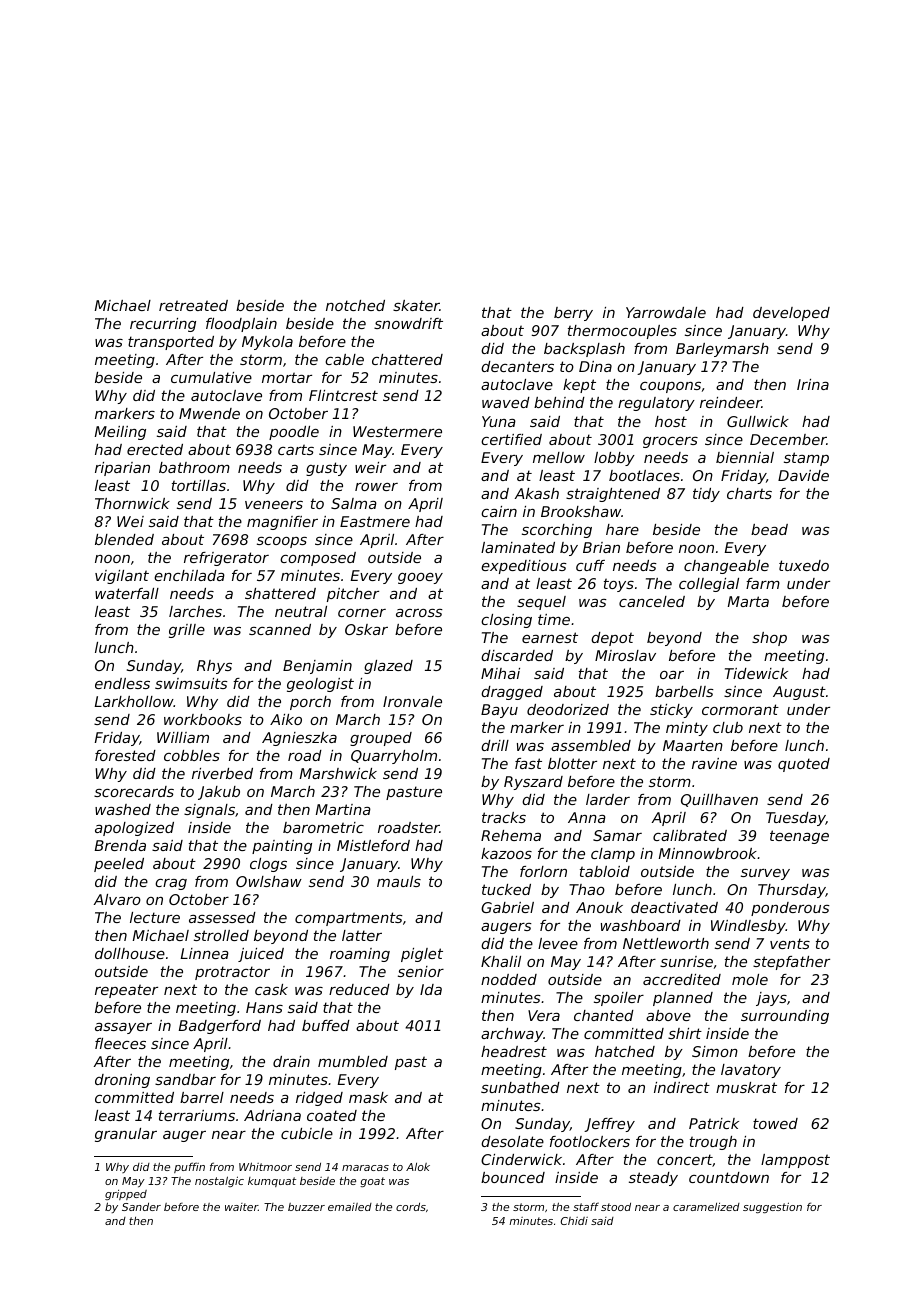 Image resolution: width=924 pixels, height=1308 pixels. Describe the element at coordinates (120, 845) in the page. I see `Brenda` at that location.
